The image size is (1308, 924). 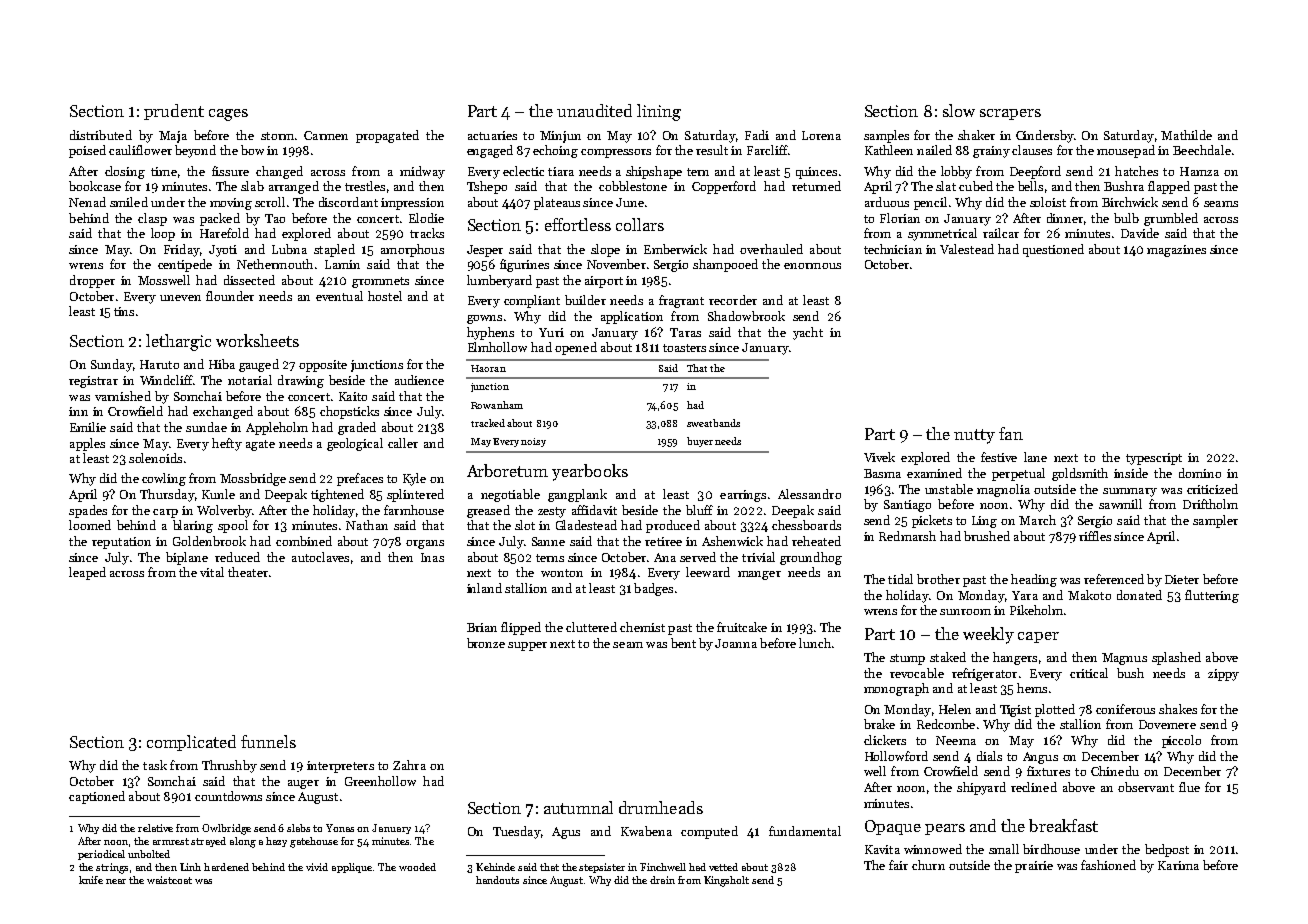 What do you see at coordinates (663, 541) in the image?
I see `retiree` at bounding box center [663, 541].
